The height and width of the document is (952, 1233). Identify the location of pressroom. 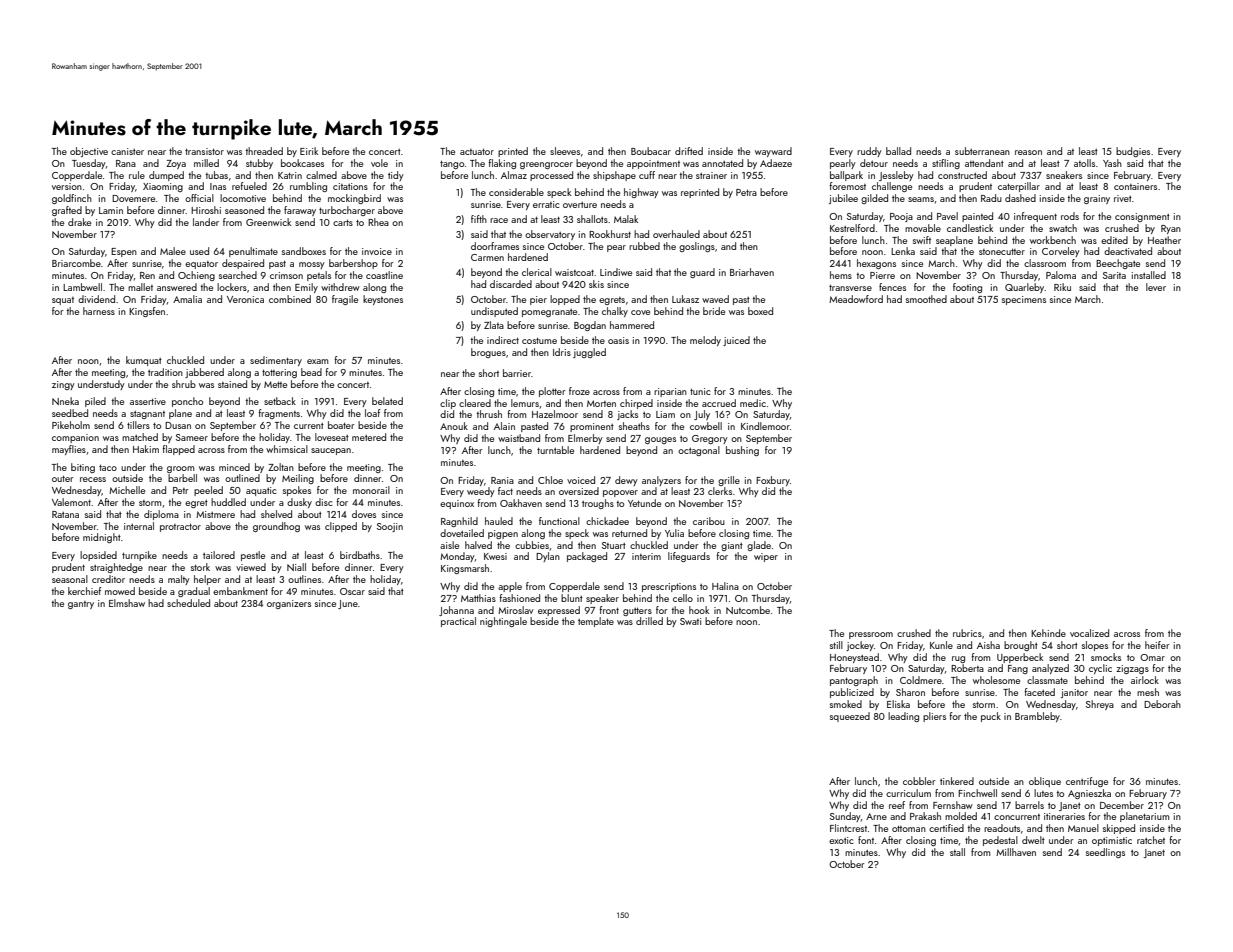
(871, 635).
